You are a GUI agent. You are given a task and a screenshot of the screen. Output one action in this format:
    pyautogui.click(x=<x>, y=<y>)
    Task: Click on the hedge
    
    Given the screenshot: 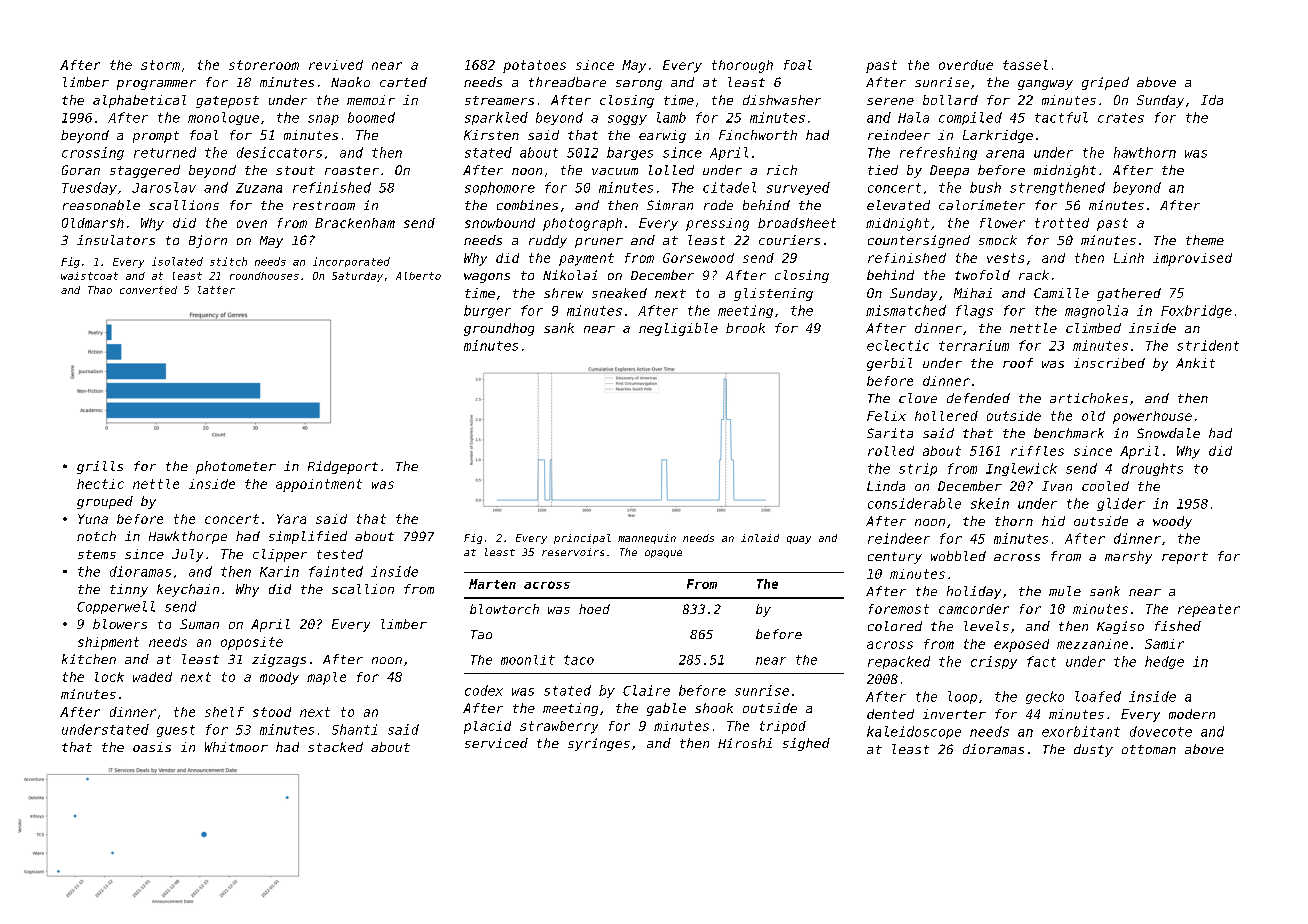 What is the action you would take?
    pyautogui.click(x=1164, y=662)
